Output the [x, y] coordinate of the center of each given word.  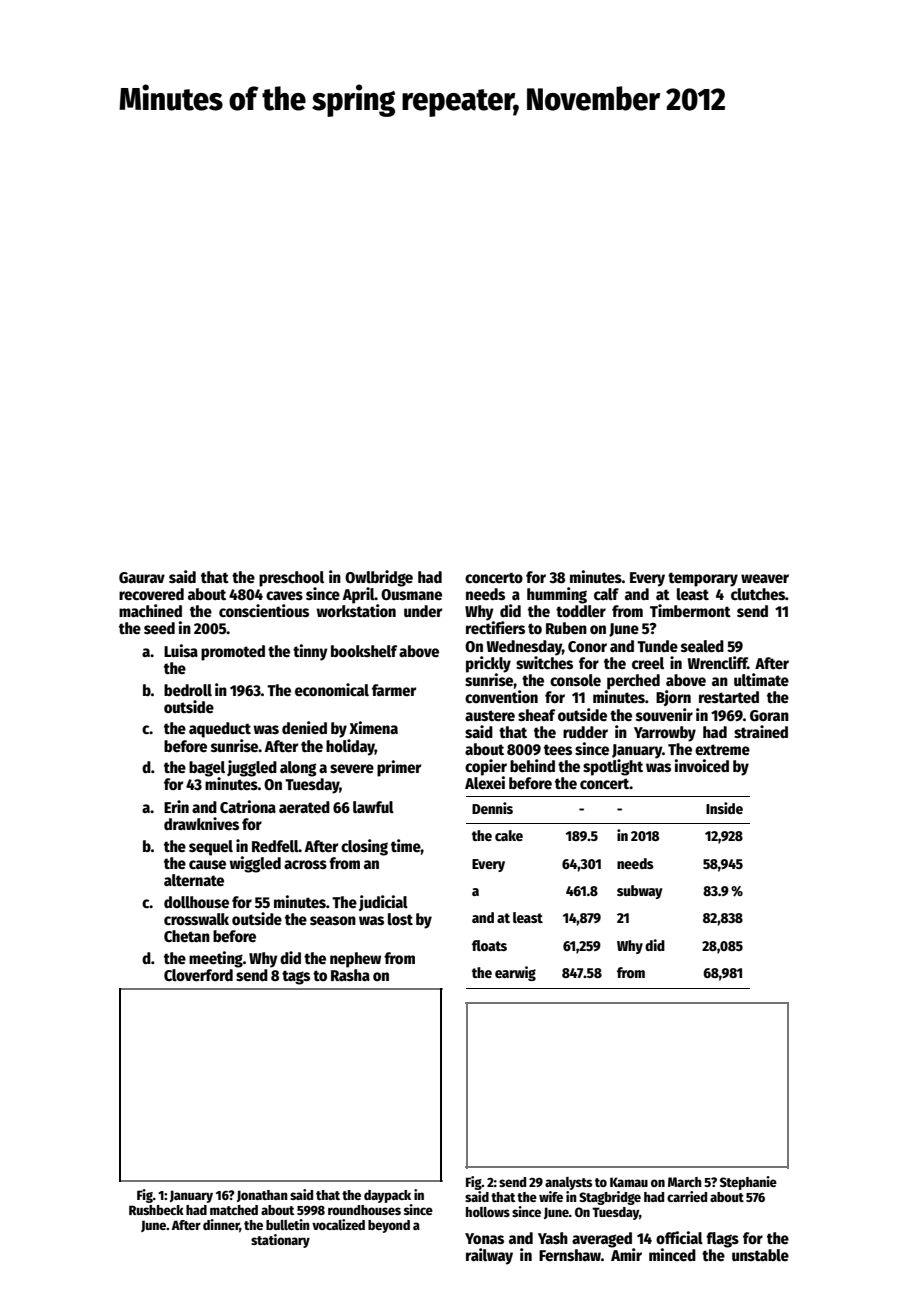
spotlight [613, 767]
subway [640, 892]
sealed [702, 646]
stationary [280, 1241]
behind [532, 766]
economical [332, 689]
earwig [515, 973]
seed [159, 628]
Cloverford [198, 975]
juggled [252, 768]
